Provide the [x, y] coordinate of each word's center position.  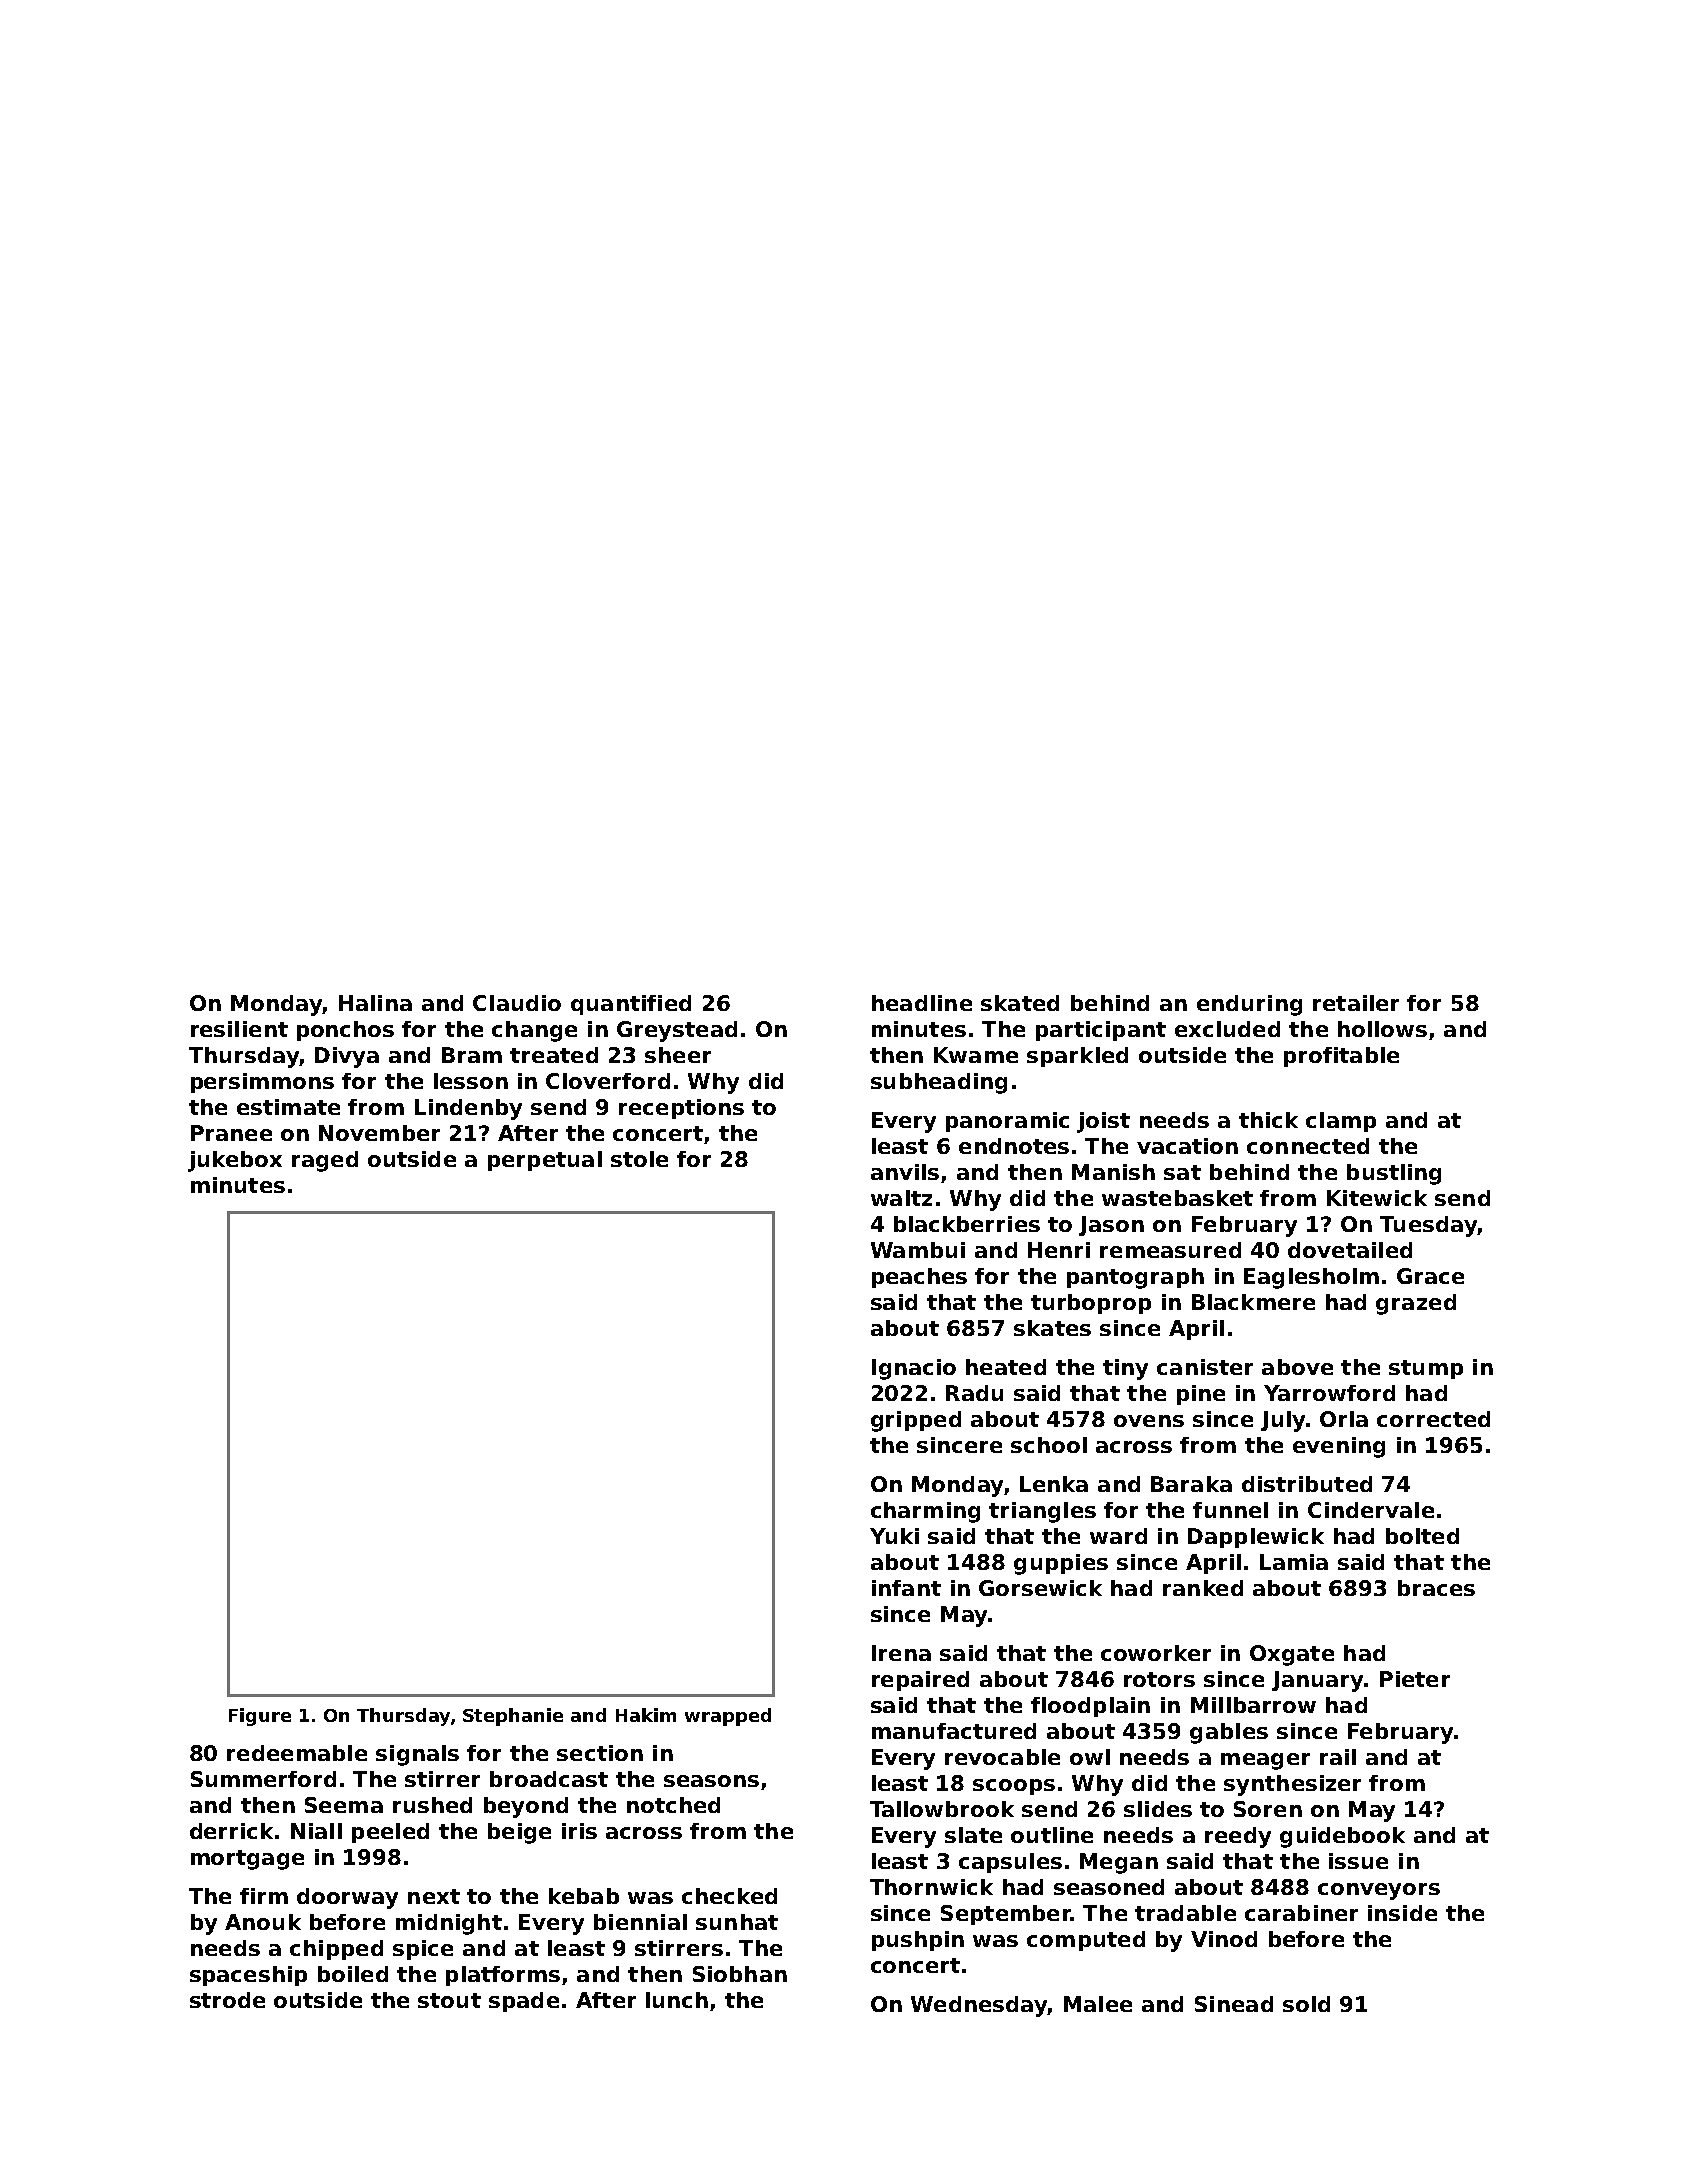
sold [1306, 2004]
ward [1118, 1536]
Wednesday [979, 2006]
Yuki [894, 1536]
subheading [939, 1083]
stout [449, 2000]
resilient [239, 1029]
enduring [1249, 1005]
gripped [916, 1421]
